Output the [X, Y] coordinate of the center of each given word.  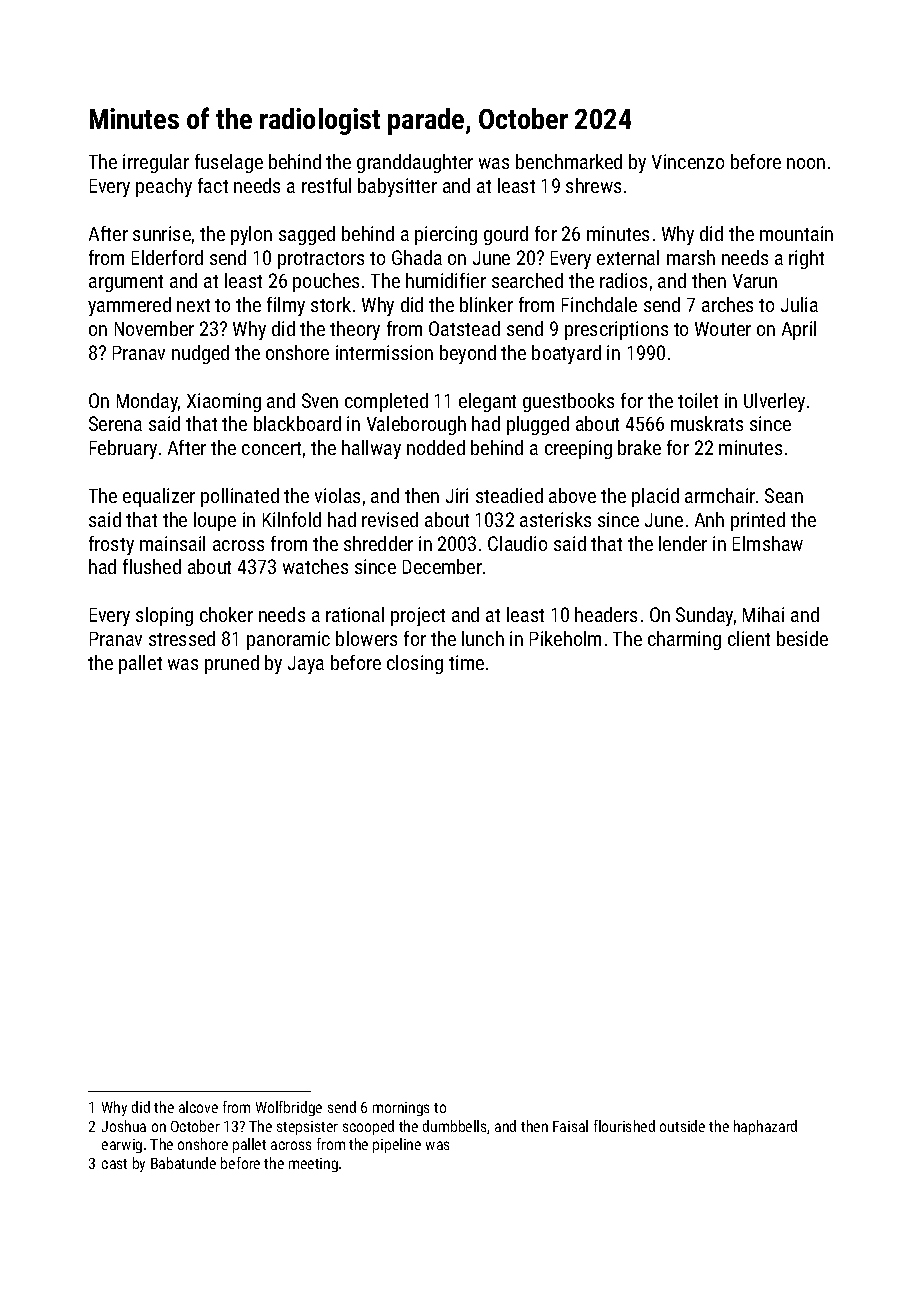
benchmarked [569, 161]
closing [415, 664]
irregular [156, 163]
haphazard [765, 1127]
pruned [232, 664]
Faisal [570, 1126]
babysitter [397, 187]
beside [802, 638]
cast [114, 1164]
